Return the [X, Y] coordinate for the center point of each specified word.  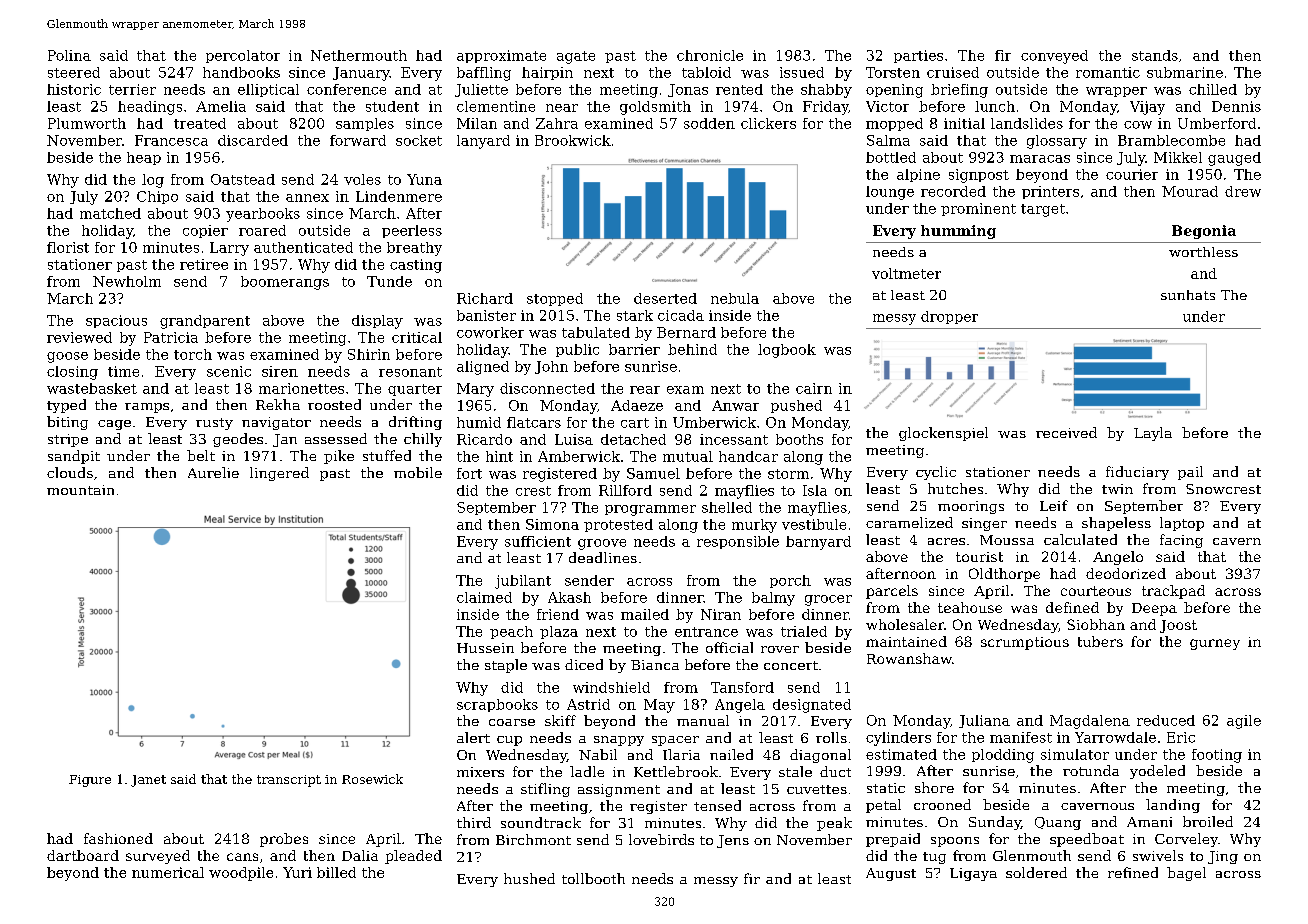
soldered [1036, 872]
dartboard [83, 855]
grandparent [205, 322]
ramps [147, 408]
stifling [545, 790]
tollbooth [593, 878]
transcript [289, 781]
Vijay [1147, 108]
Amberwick [579, 456]
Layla [1153, 434]
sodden [709, 123]
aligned [483, 368]
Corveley [1186, 840]
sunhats [1188, 295]
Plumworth [87, 123]
